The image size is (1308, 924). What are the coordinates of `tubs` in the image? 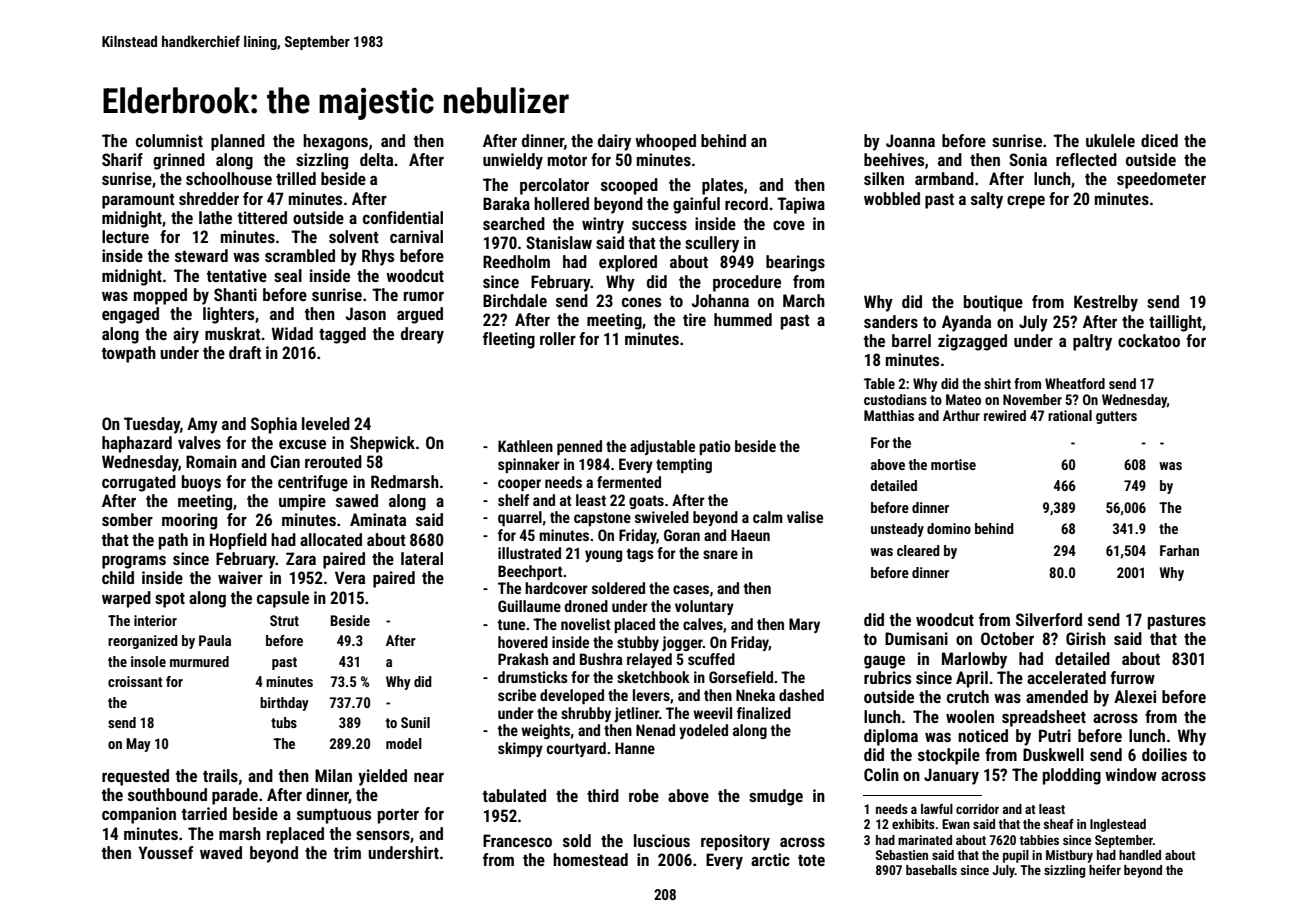 It's located at (284, 722).
